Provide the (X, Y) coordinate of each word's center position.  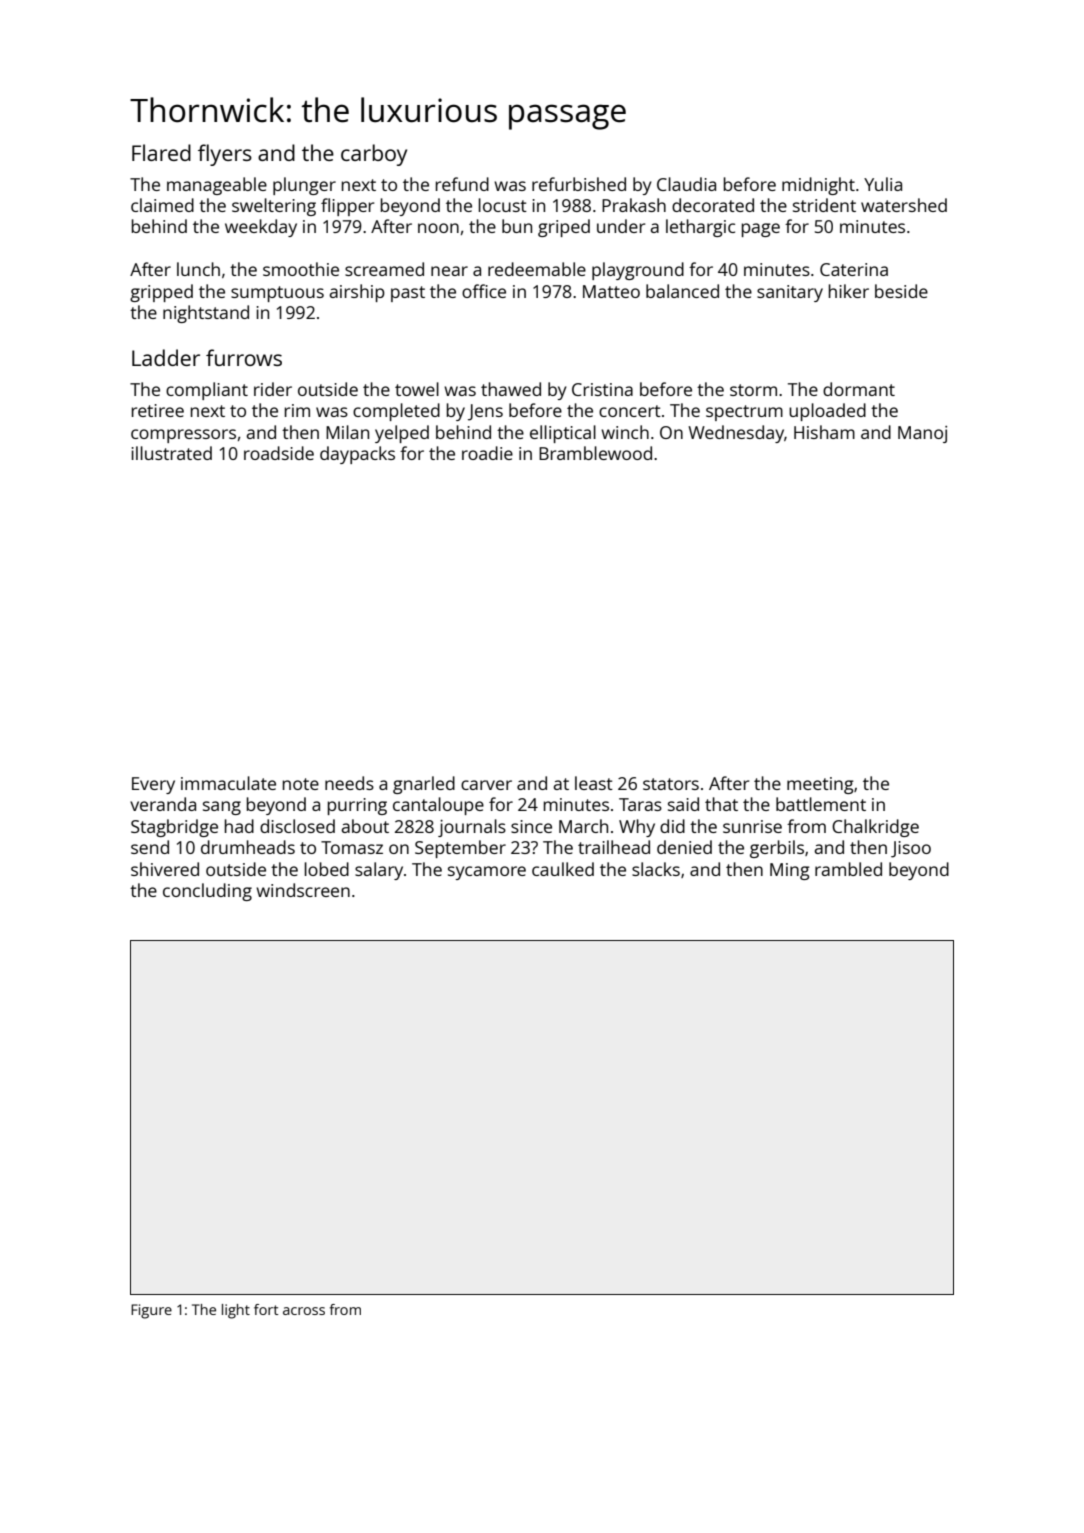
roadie (487, 453)
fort (266, 1309)
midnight (818, 186)
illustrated (172, 453)
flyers (225, 155)
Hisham (824, 432)
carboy (374, 155)
